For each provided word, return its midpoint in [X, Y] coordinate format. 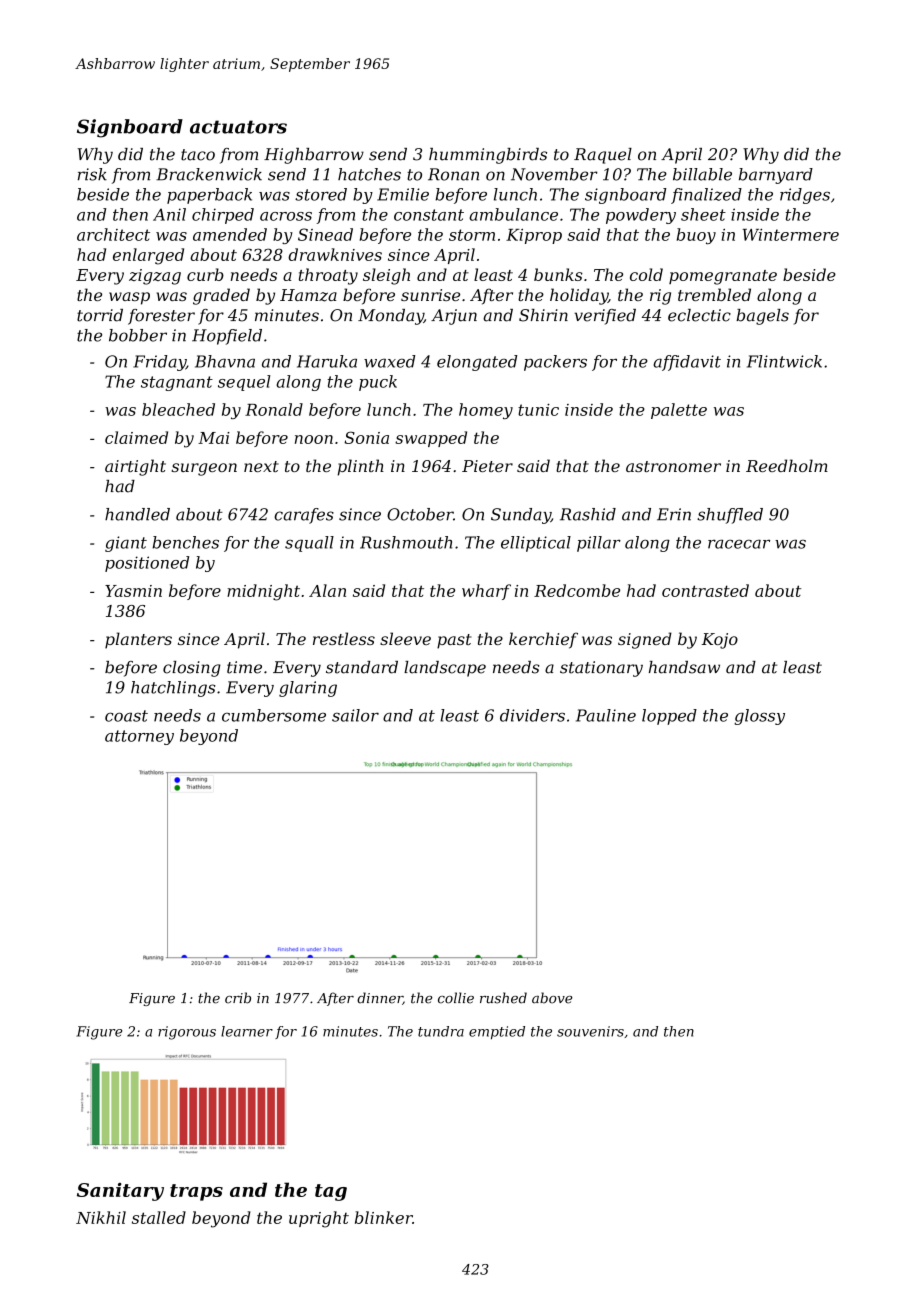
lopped [669, 717]
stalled [159, 1217]
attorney [139, 737]
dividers [532, 715]
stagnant [177, 383]
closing [192, 669]
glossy [759, 717]
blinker [384, 1217]
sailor [355, 715]
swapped [431, 439]
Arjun [454, 317]
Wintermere [791, 234]
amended [230, 234]
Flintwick [784, 361]
